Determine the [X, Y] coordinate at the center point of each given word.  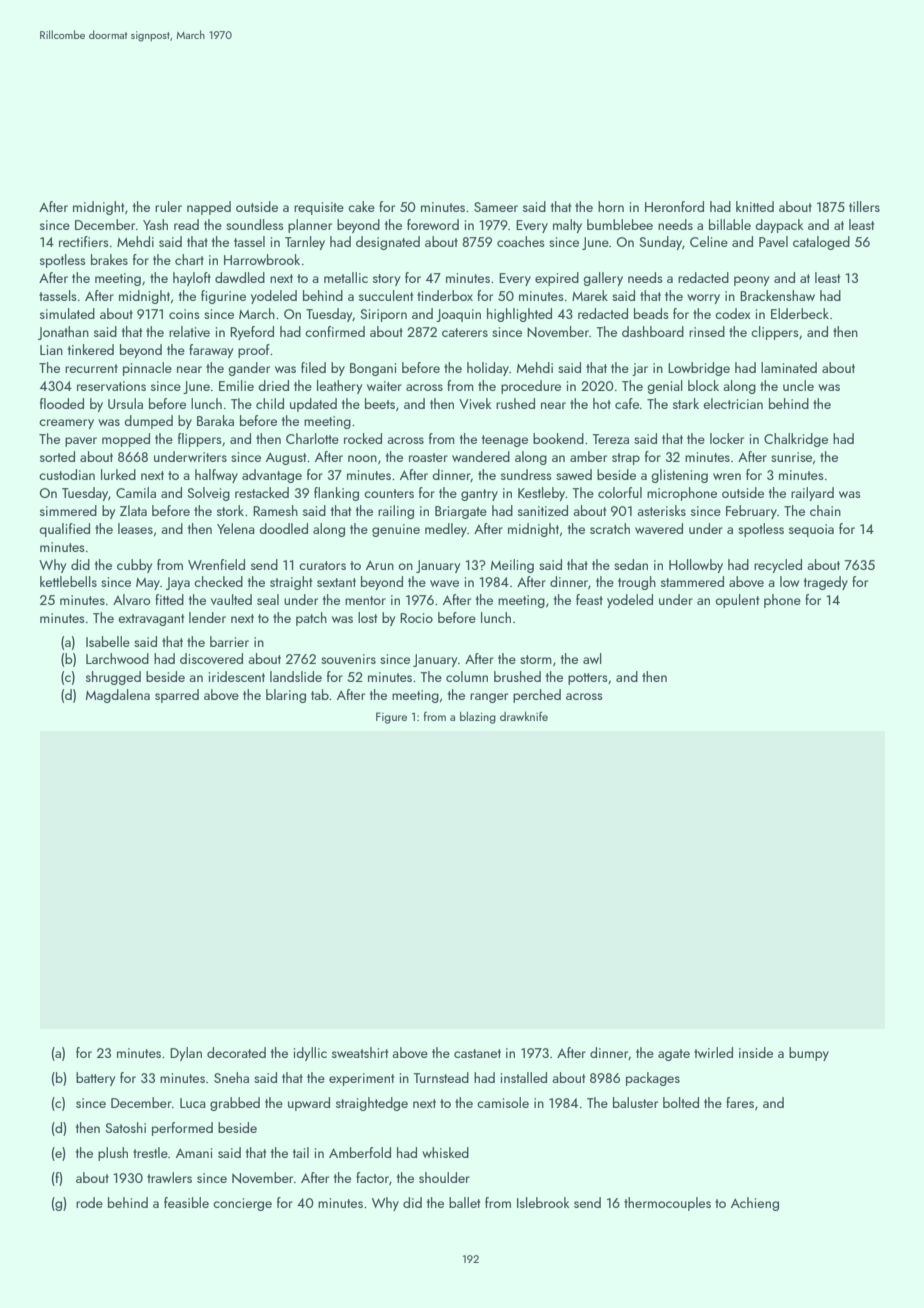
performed [182, 1129]
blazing [478, 718]
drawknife [524, 716]
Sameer [496, 207]
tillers [864, 206]
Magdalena [118, 696]
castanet [477, 1053]
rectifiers [84, 241]
